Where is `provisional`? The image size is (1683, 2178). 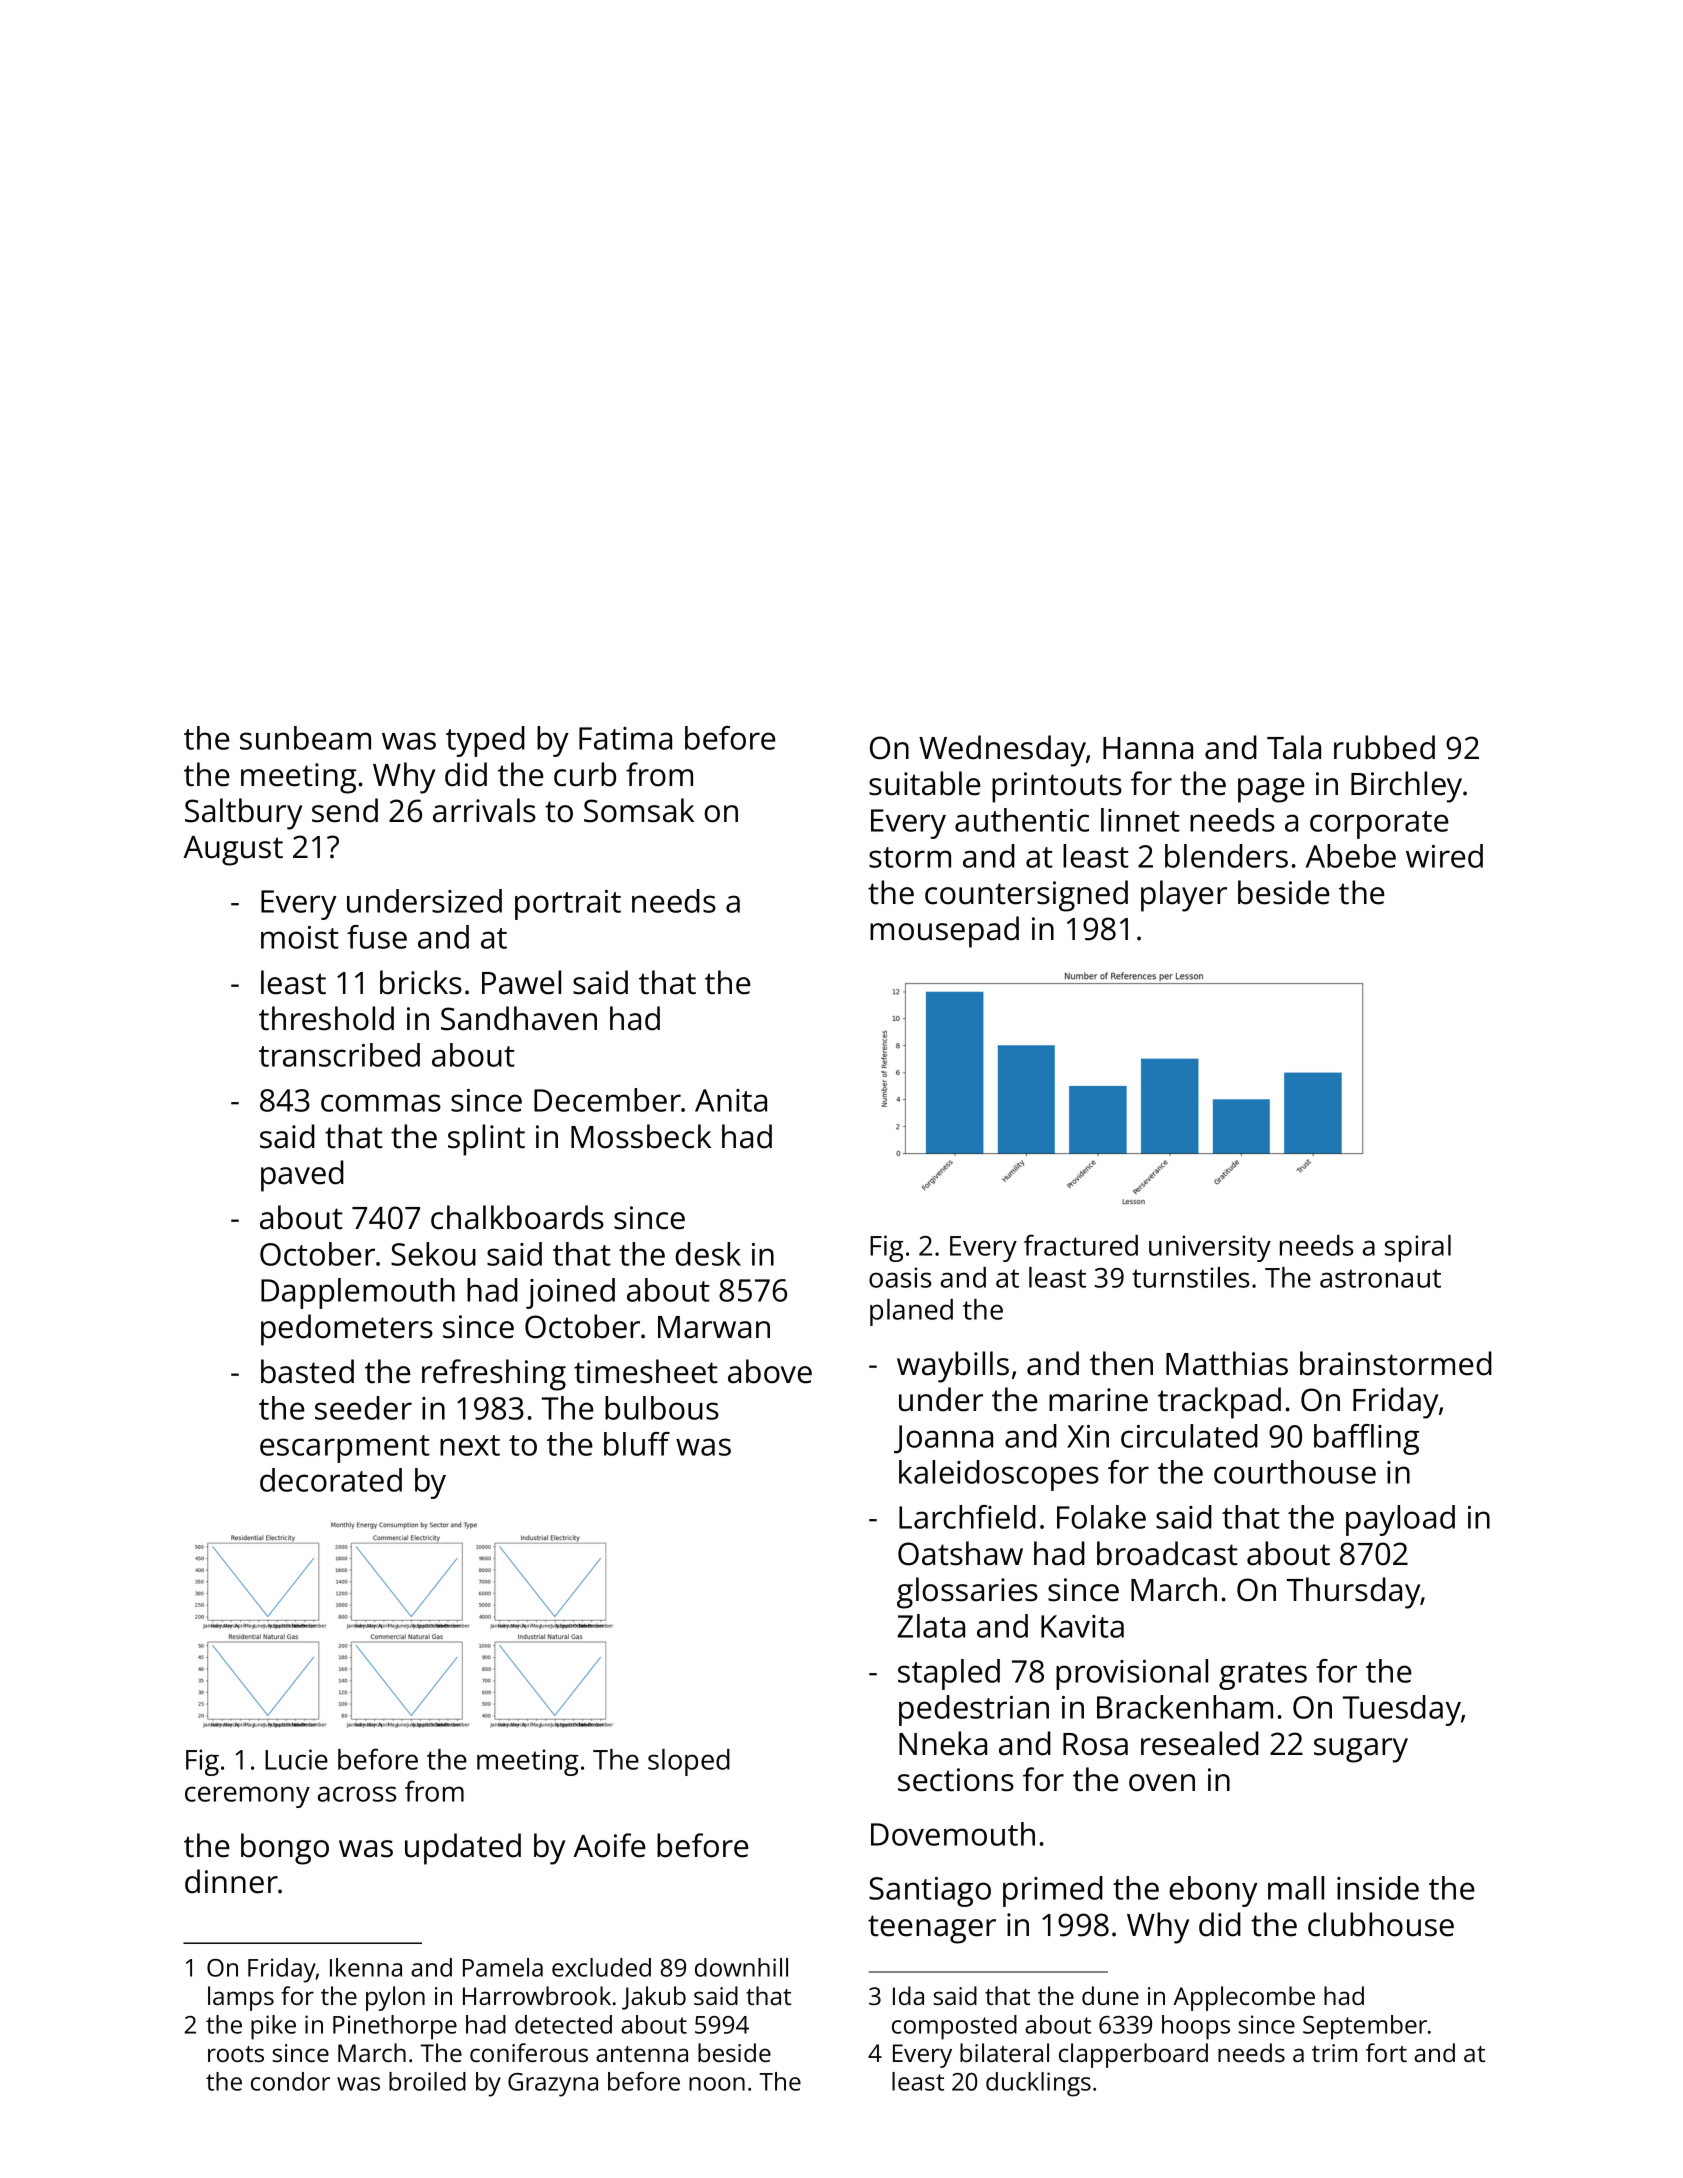
provisional is located at coordinates (1132, 1674).
